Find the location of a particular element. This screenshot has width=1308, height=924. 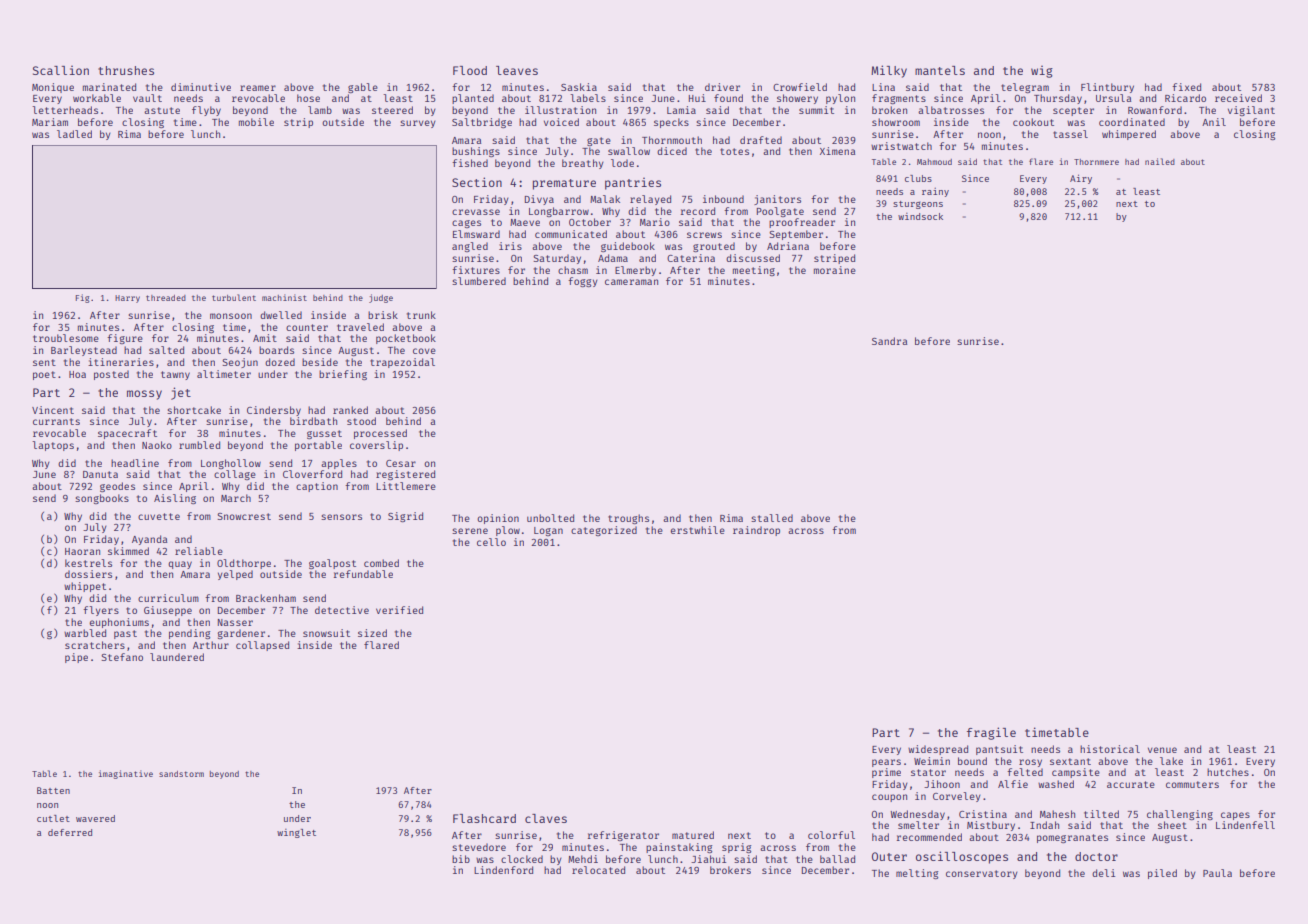

moraine is located at coordinates (835, 270).
